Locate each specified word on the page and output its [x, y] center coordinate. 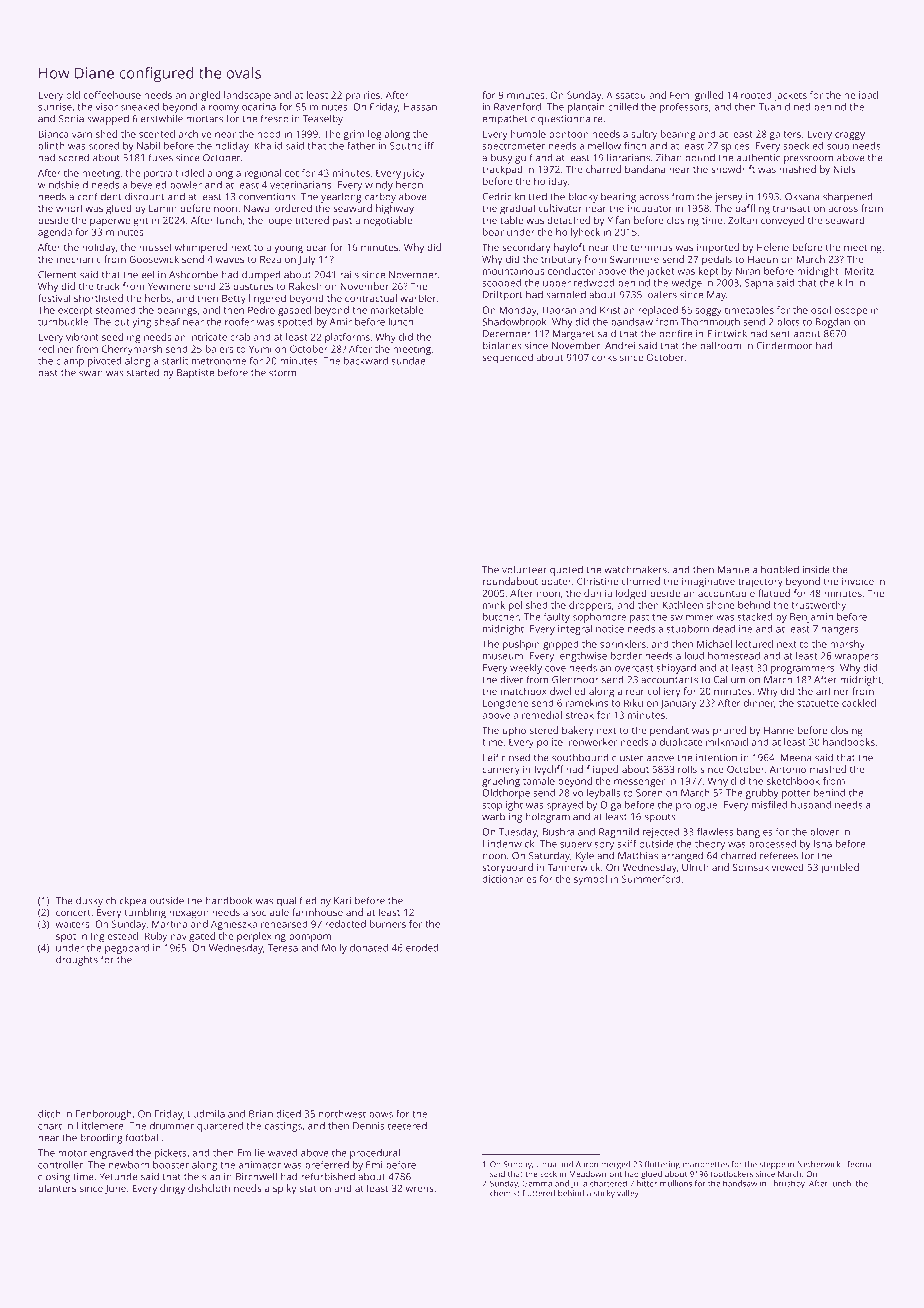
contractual [371, 298]
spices [735, 147]
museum [503, 657]
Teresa [283, 948]
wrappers [856, 658]
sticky [604, 1194]
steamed [116, 310]
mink [494, 605]
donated [369, 948]
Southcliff [412, 146]
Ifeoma [858, 1164]
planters [57, 1189]
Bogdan [832, 323]
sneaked [140, 107]
